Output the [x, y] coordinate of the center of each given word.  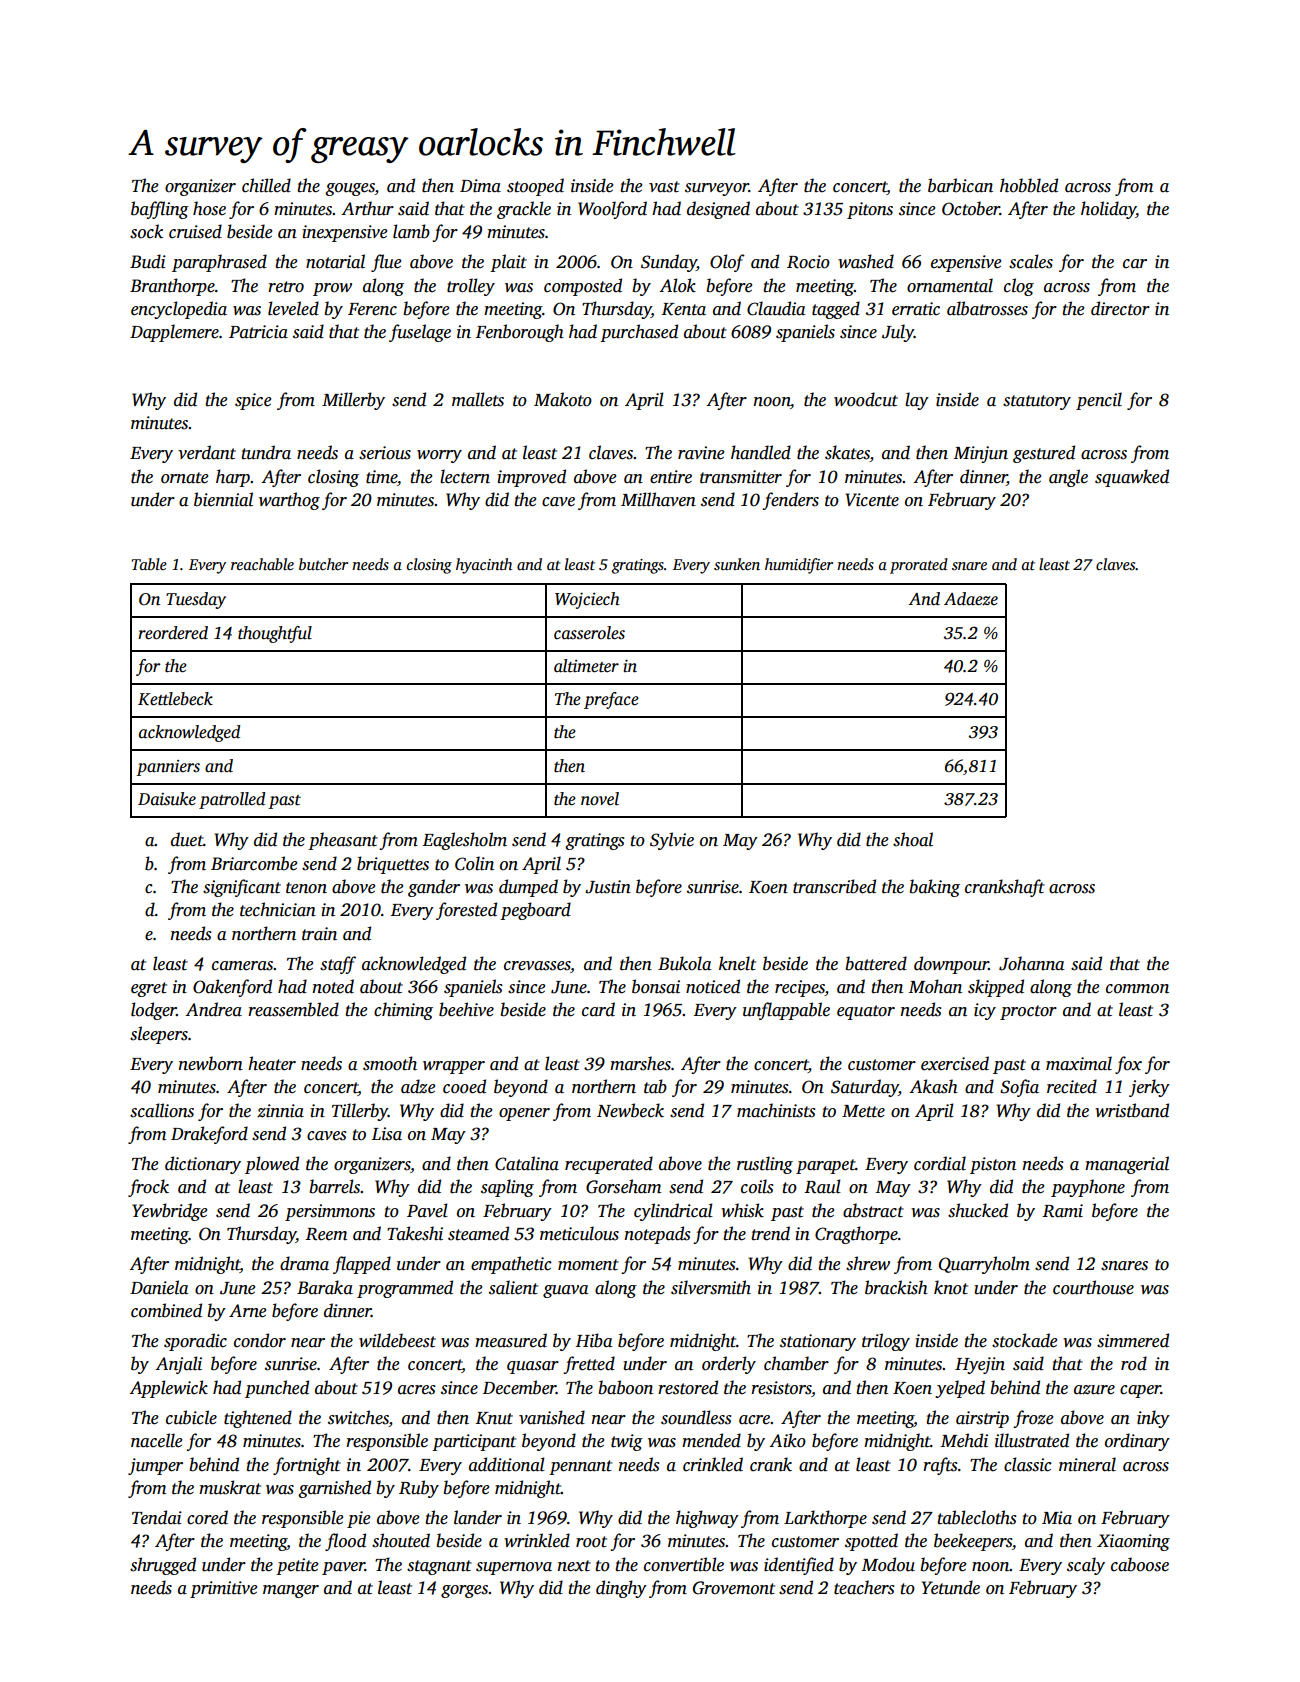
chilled [266, 185]
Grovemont [734, 1588]
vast [664, 187]
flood [345, 1542]
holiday [1108, 210]
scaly [1086, 1566]
